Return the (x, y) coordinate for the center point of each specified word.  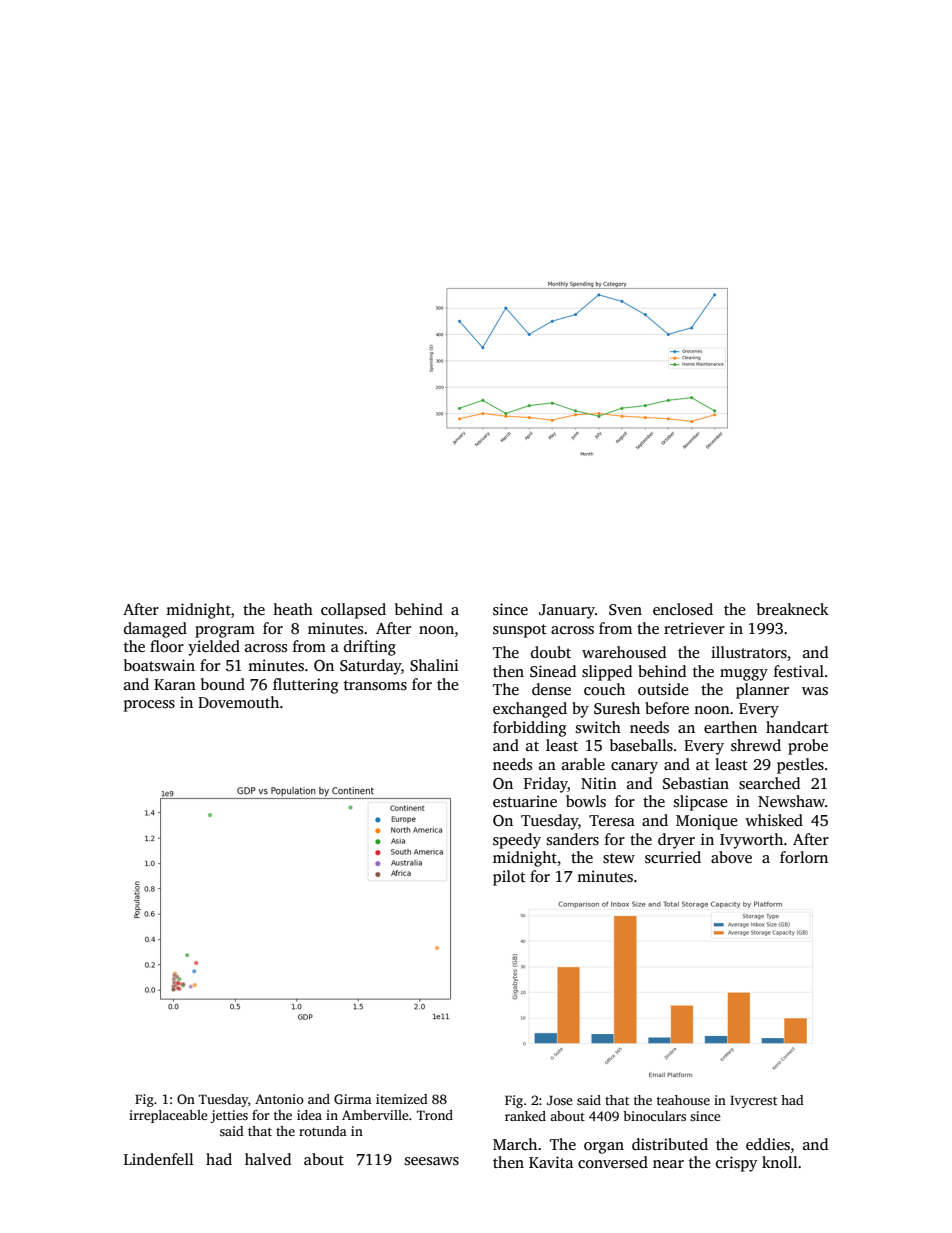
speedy (517, 841)
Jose (560, 1100)
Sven (625, 610)
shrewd (756, 745)
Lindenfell (159, 1159)
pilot (509, 878)
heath (293, 609)
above (731, 857)
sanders (573, 839)
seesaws (432, 1161)
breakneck (793, 609)
